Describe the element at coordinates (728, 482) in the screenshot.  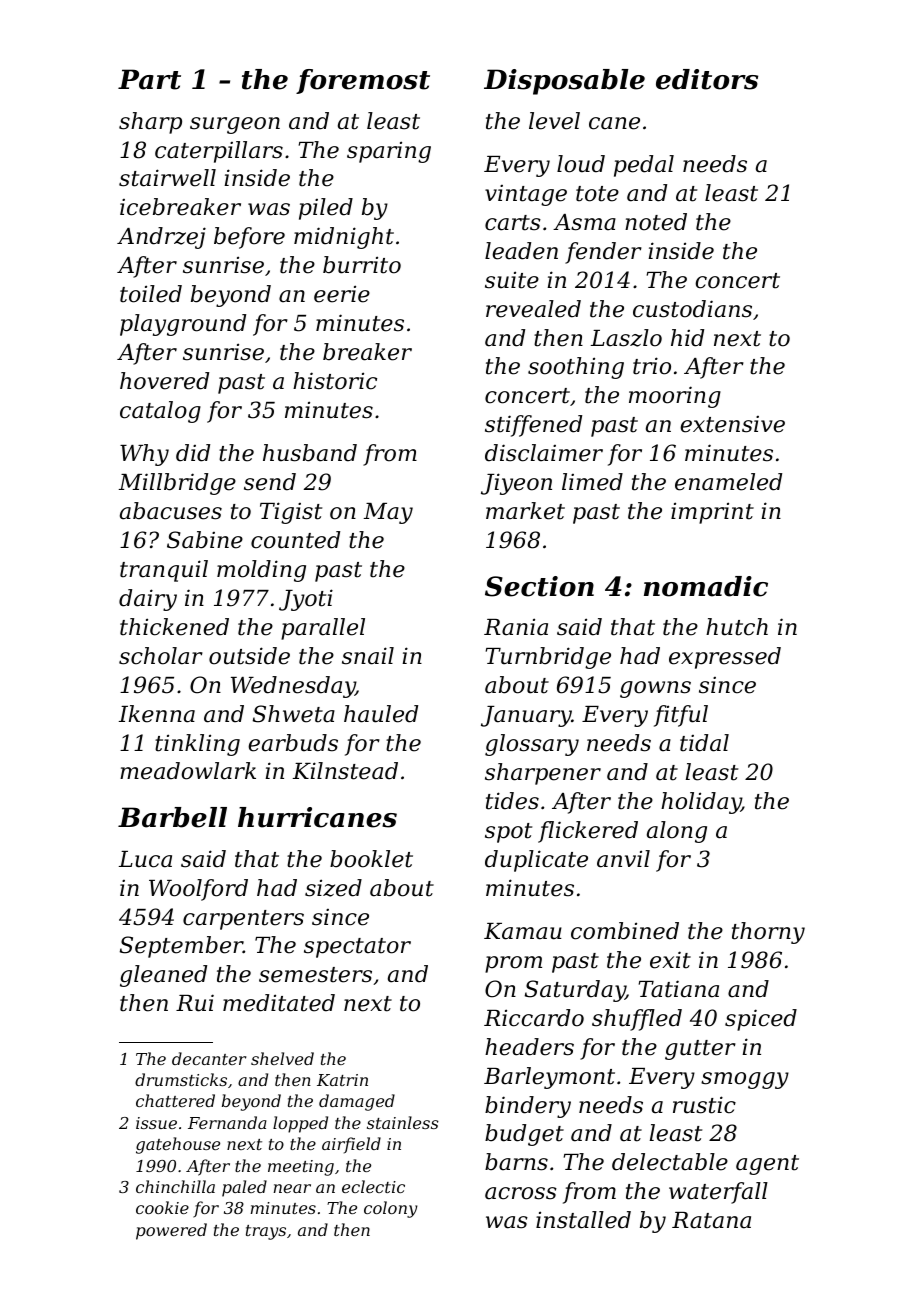
I see `enameled` at that location.
